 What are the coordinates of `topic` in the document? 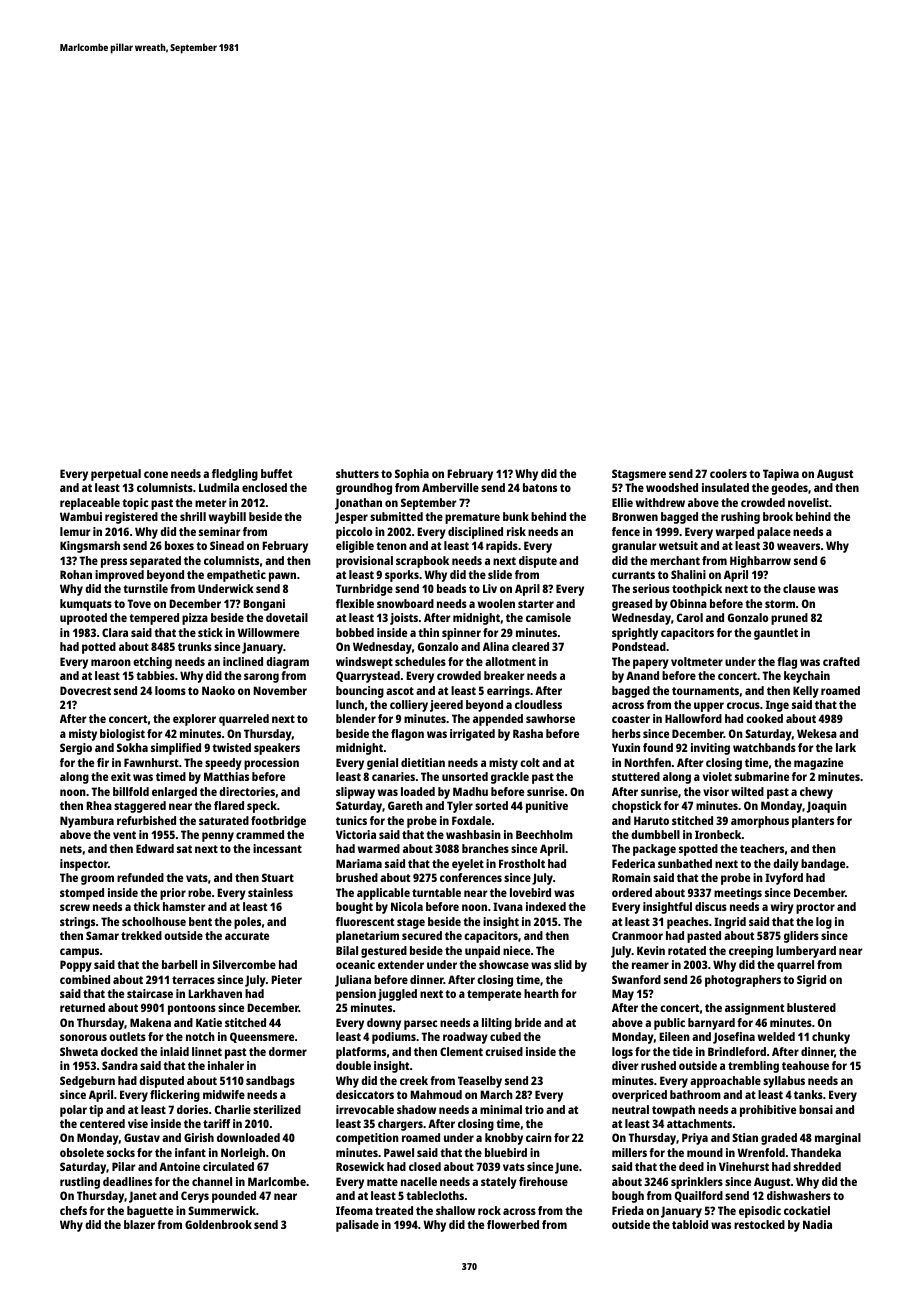 It's located at (135, 504).
